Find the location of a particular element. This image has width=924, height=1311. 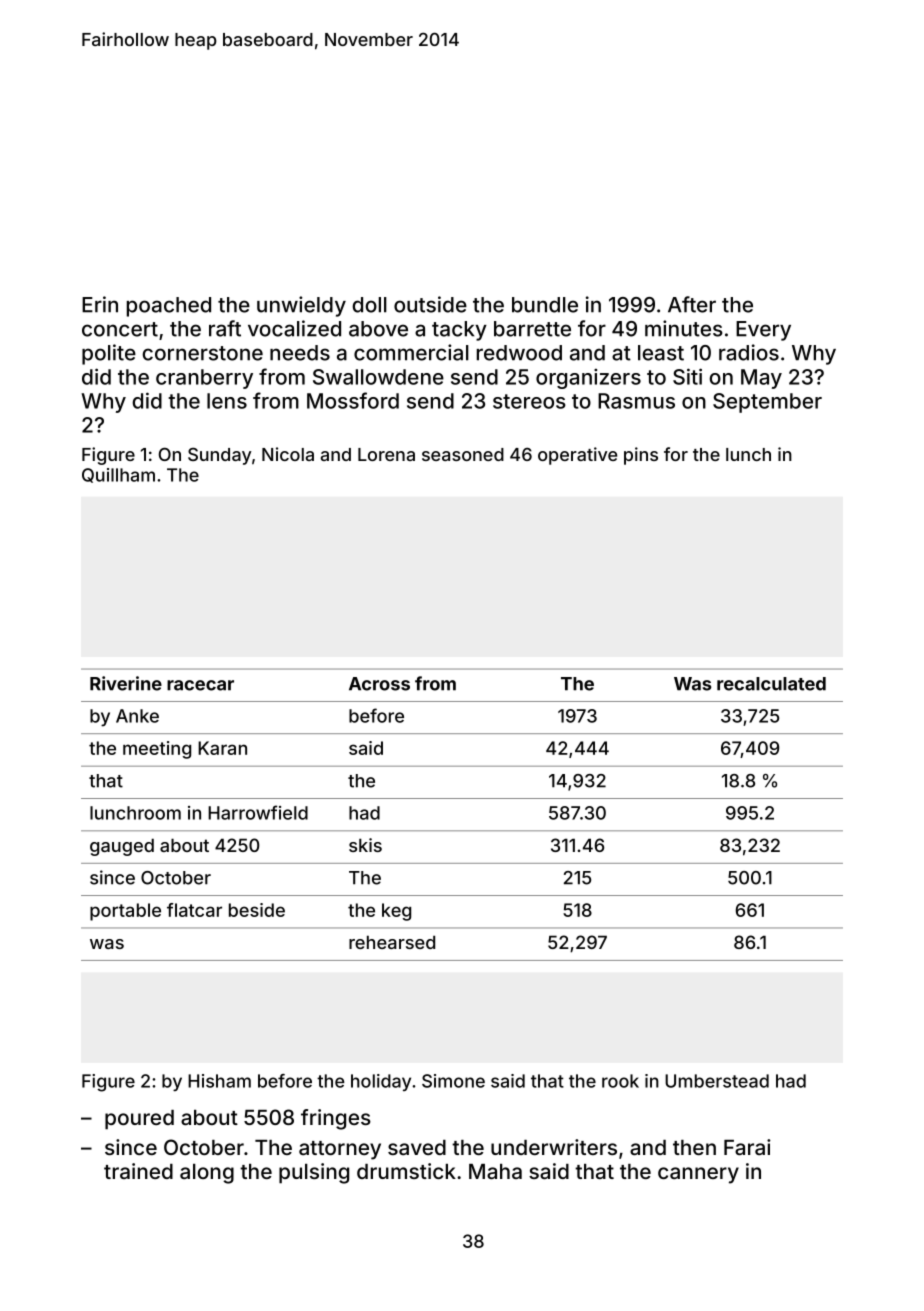

Hisham is located at coordinates (219, 1081).
